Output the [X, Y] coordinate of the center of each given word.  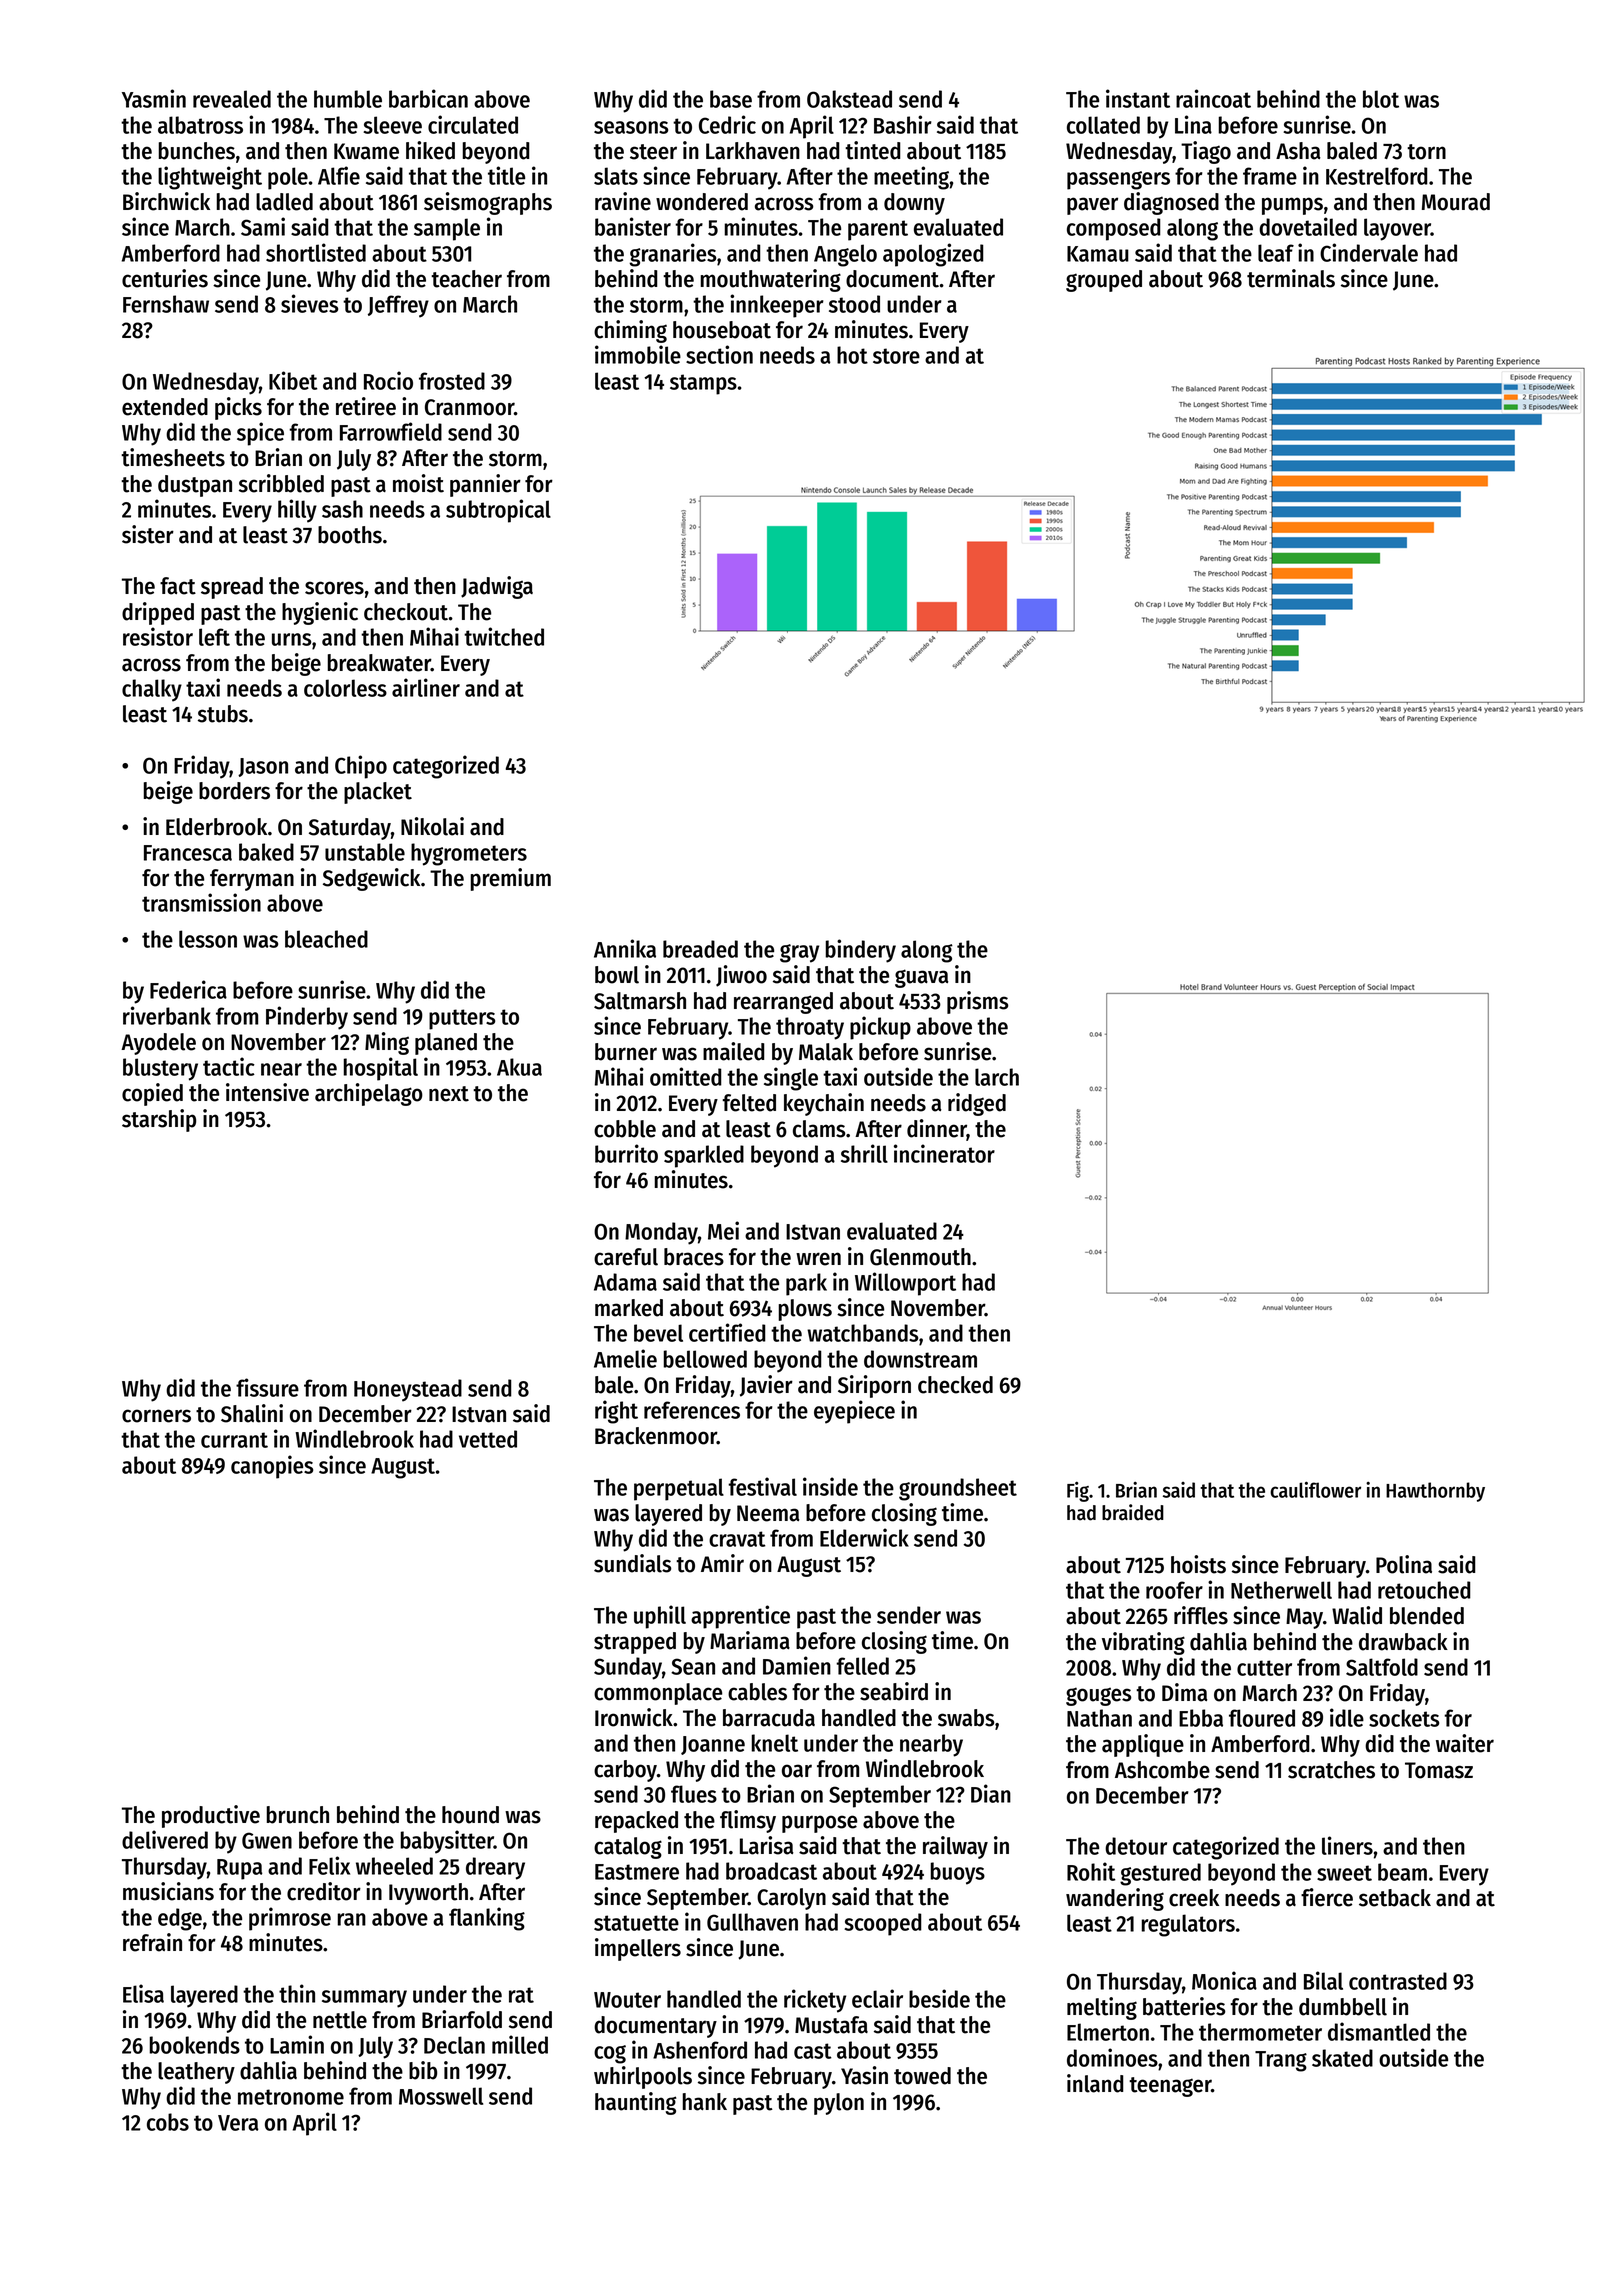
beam [1402, 1872]
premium [511, 879]
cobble [625, 1129]
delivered [165, 1839]
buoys [957, 1873]
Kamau [1098, 254]
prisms [978, 1002]
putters [462, 1019]
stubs [223, 714]
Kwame [366, 151]
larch [997, 1077]
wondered [702, 202]
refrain [152, 1942]
